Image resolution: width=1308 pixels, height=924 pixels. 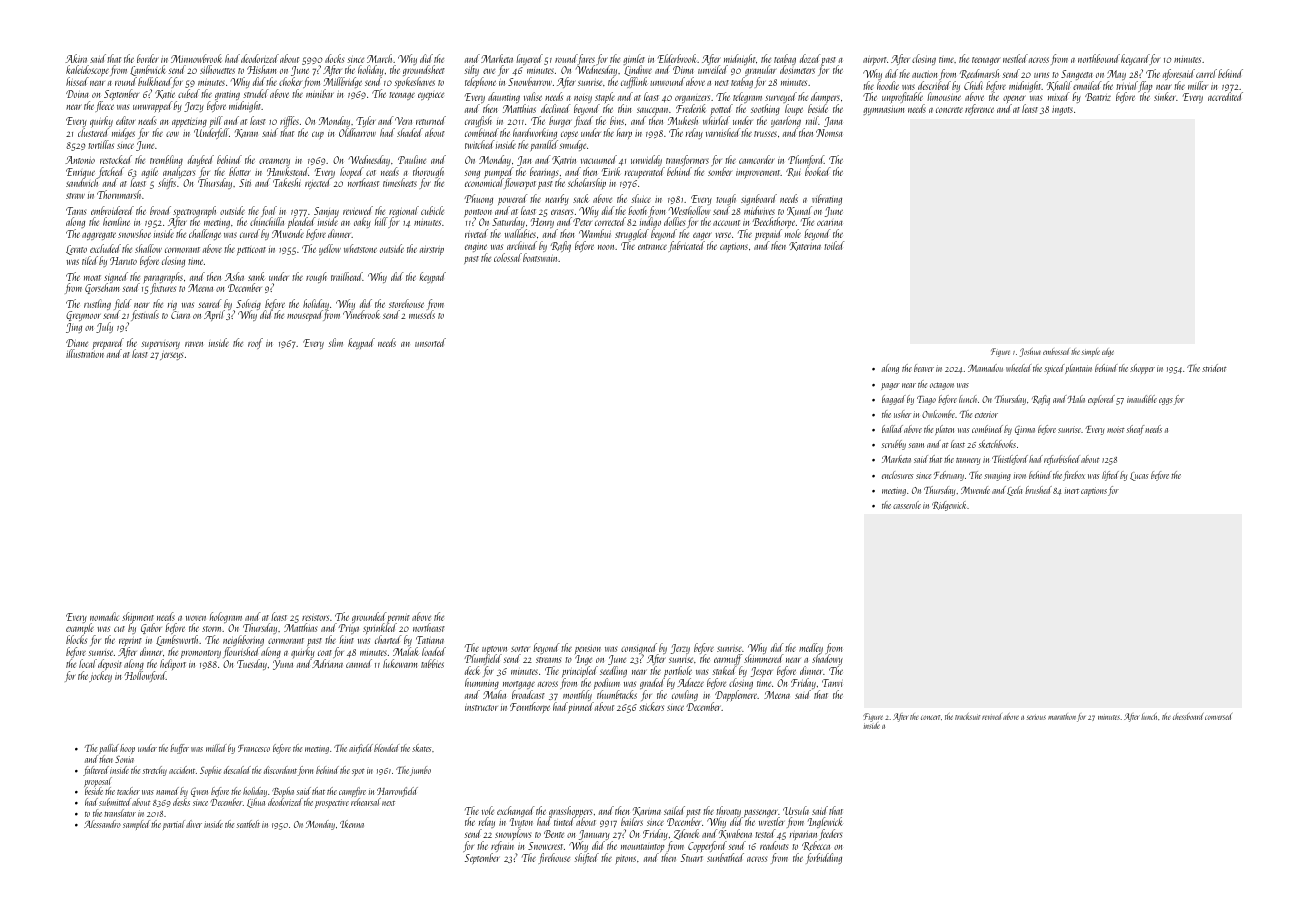 I want to click on casserole, so click(x=907, y=505).
